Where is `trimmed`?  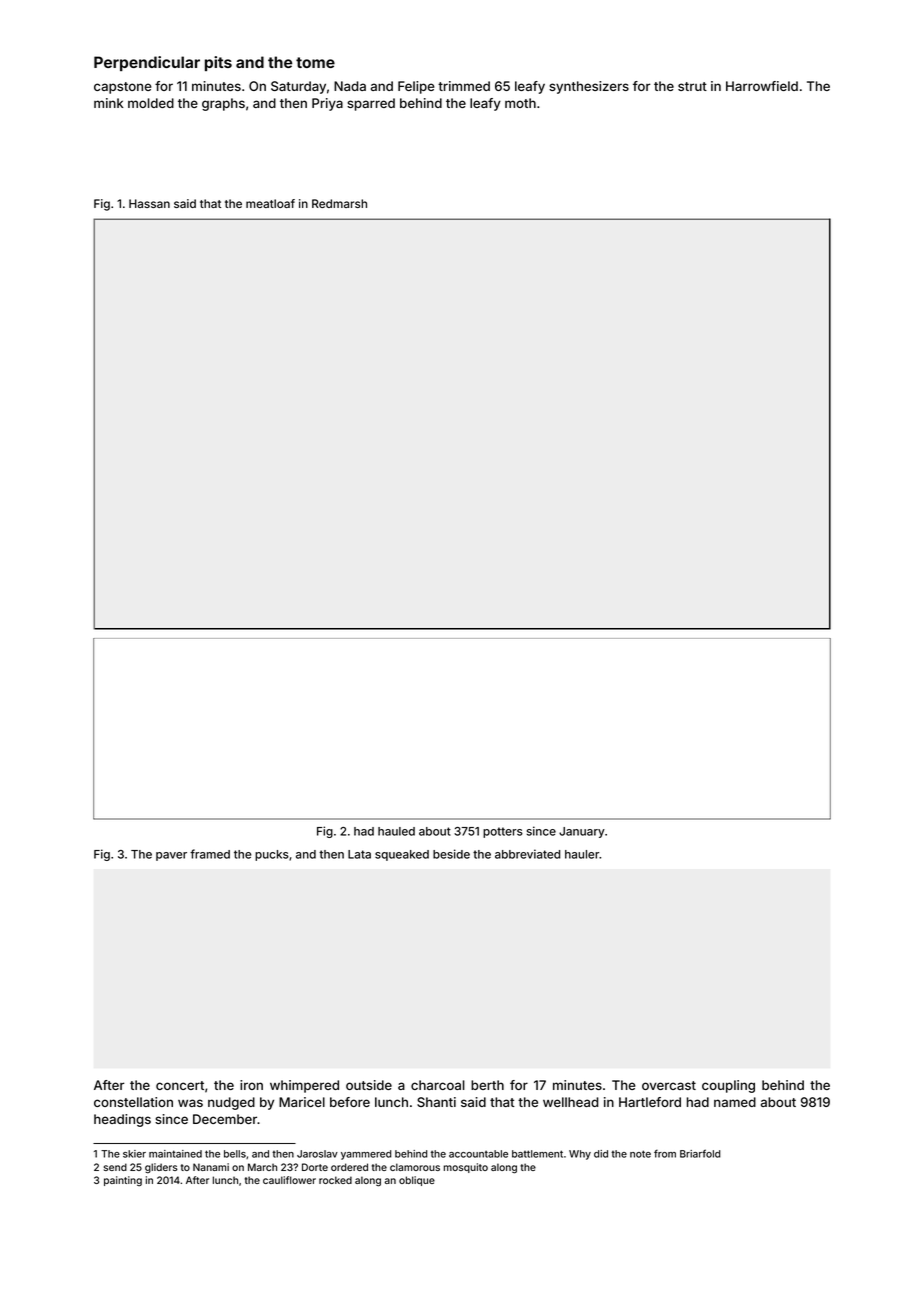 trimmed is located at coordinates (464, 86).
